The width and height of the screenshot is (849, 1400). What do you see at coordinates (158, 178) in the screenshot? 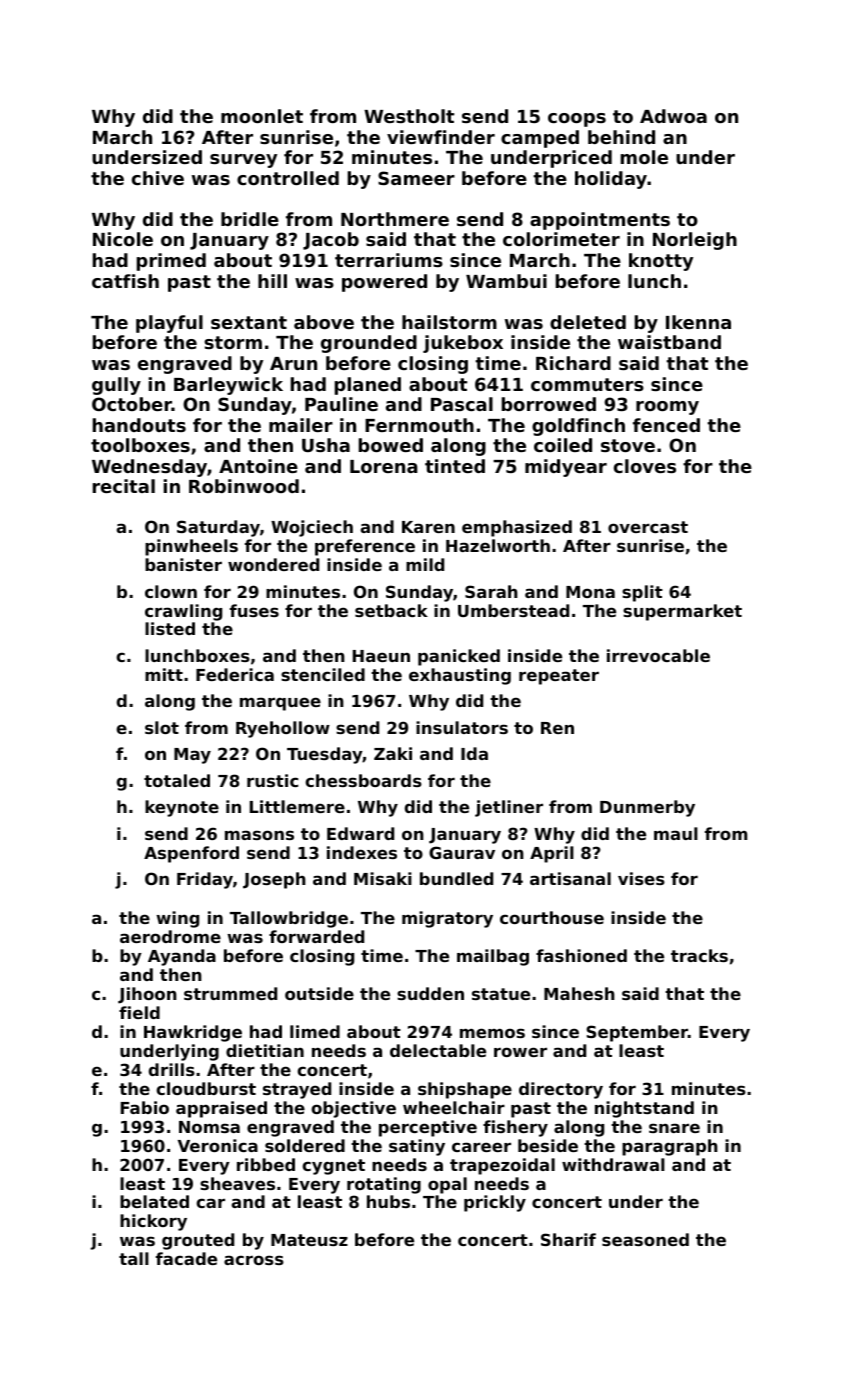
I see `chive` at bounding box center [158, 178].
